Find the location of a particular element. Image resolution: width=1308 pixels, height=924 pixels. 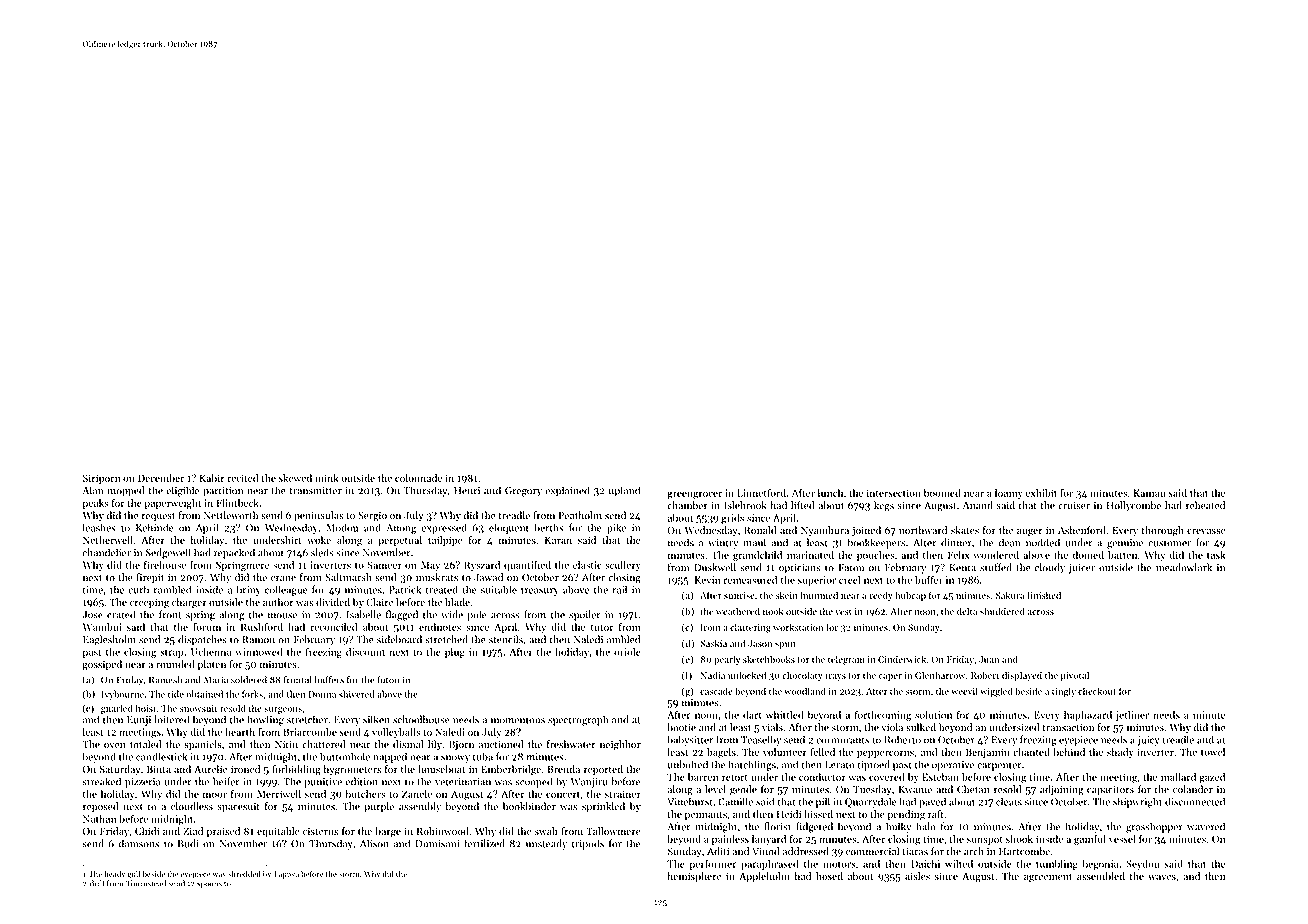

wavered is located at coordinates (1206, 826).
